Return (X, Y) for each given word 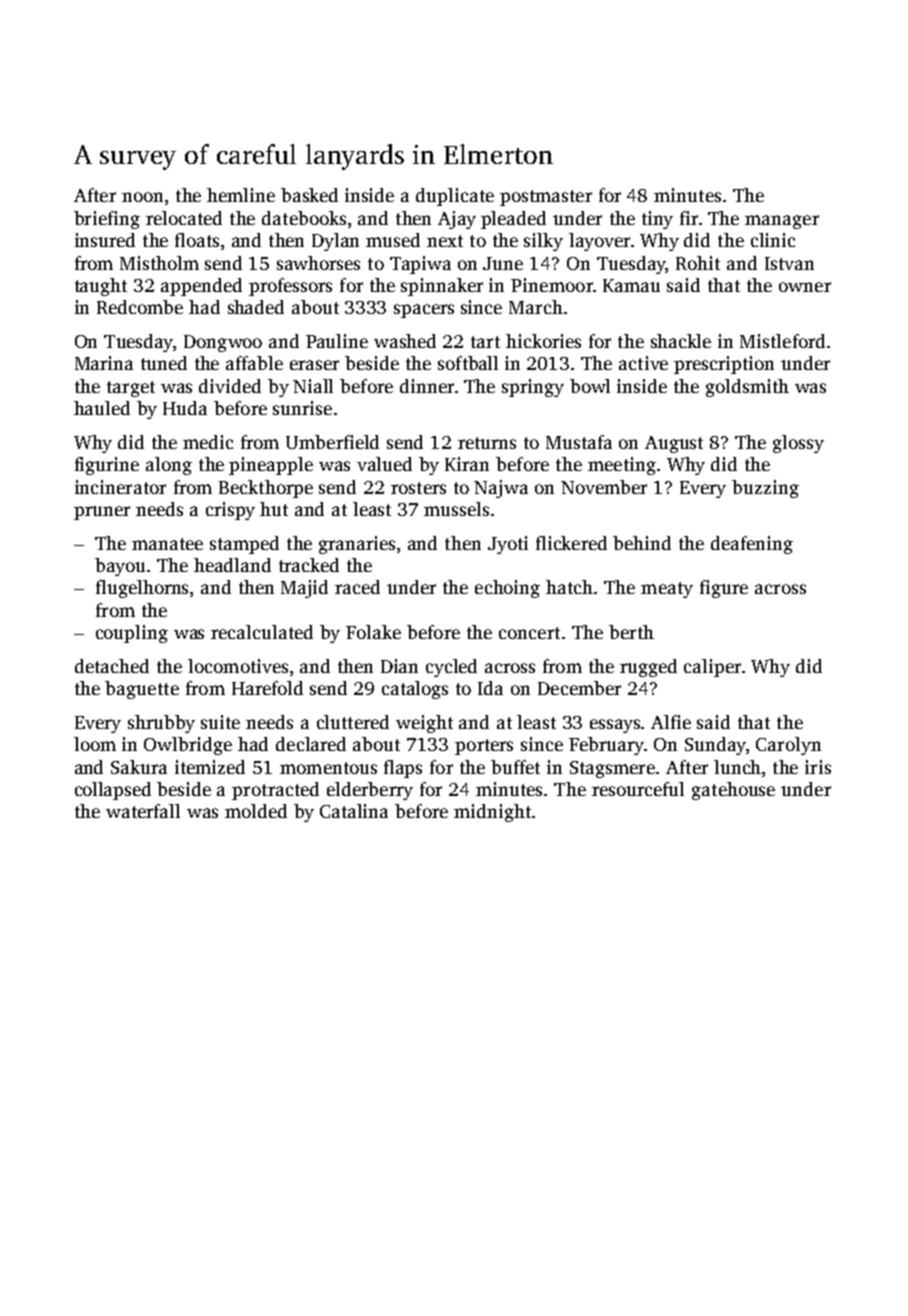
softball (468, 363)
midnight (492, 813)
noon (142, 197)
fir (689, 218)
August (674, 444)
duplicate (455, 197)
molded (256, 811)
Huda (185, 408)
